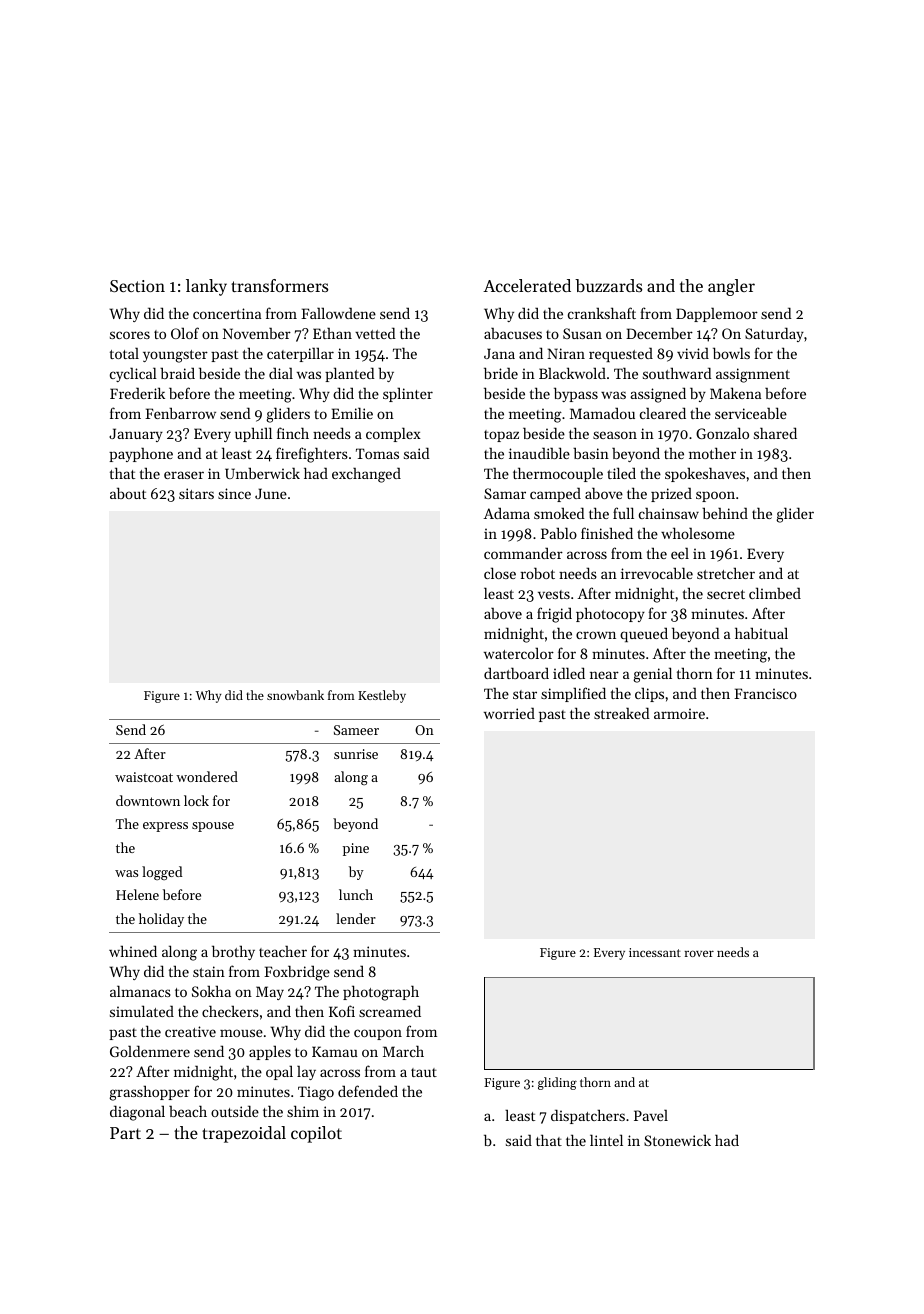 The image size is (924, 1314). What do you see at coordinates (279, 285) in the screenshot?
I see `transformers` at bounding box center [279, 285].
